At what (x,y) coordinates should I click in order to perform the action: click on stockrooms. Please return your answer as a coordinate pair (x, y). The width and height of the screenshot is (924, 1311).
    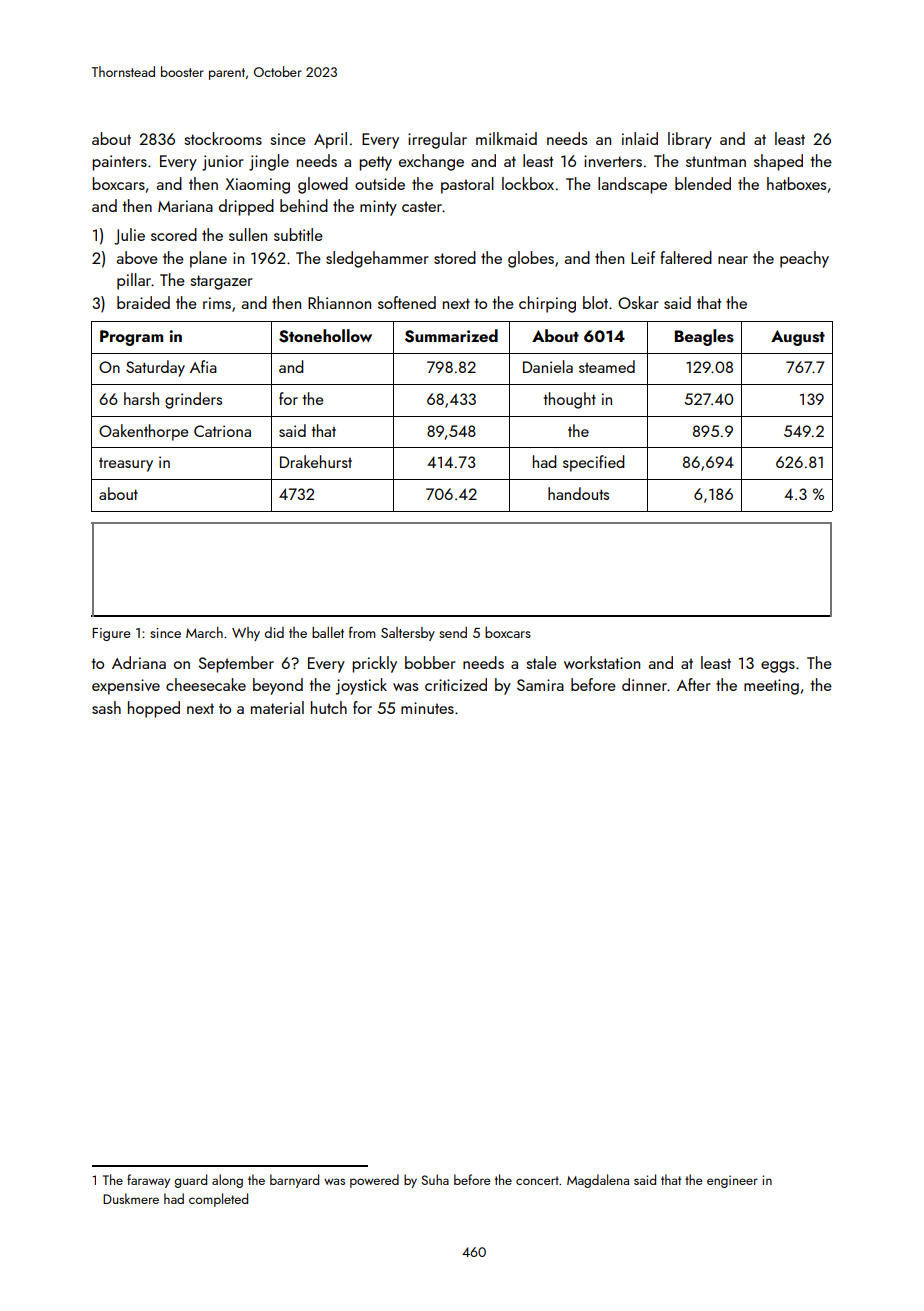
    Looking at the image, I should click on (223, 138).
